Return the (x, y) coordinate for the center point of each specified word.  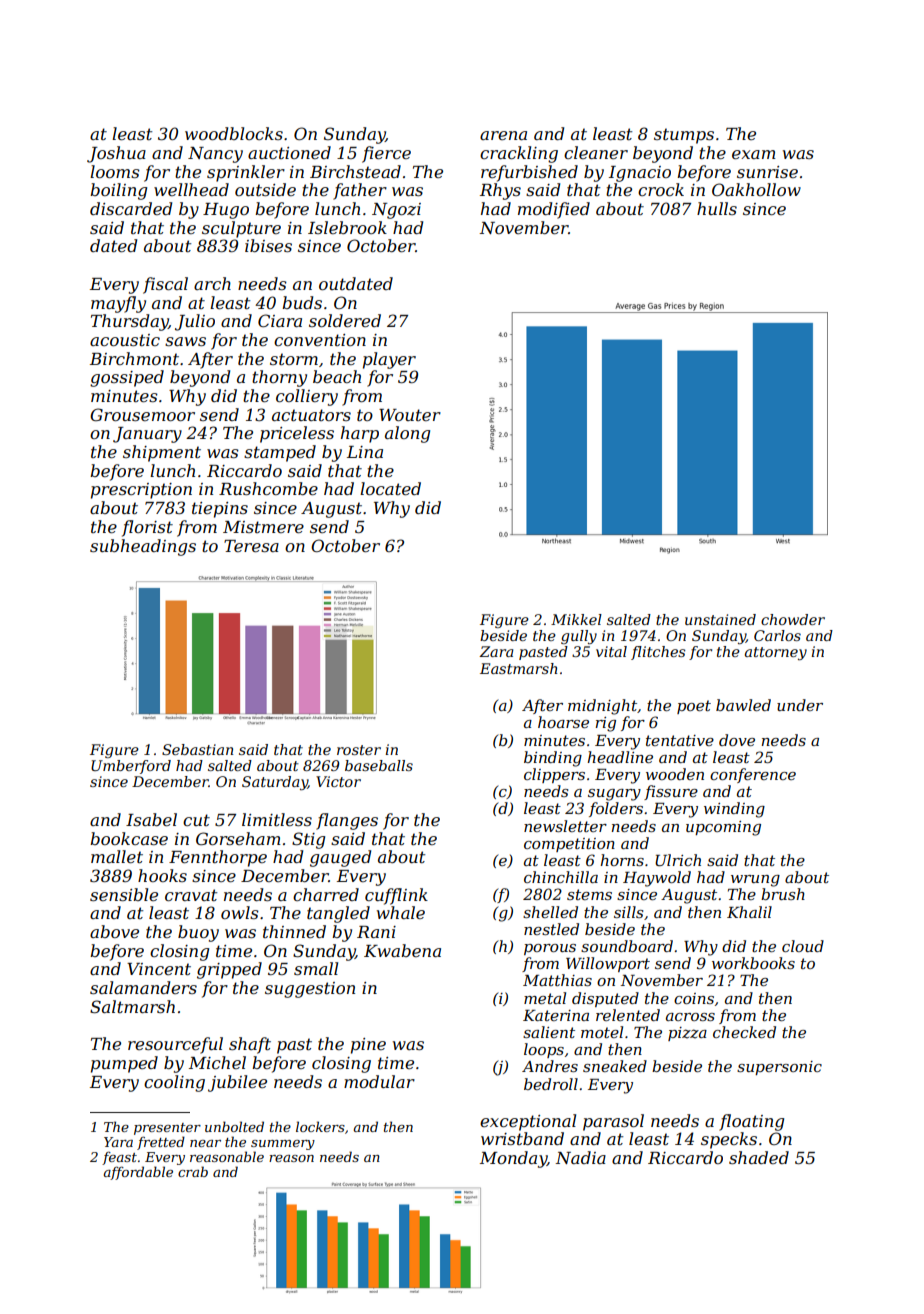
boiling (118, 191)
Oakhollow (756, 189)
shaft (250, 1045)
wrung (755, 881)
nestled (551, 929)
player (389, 360)
